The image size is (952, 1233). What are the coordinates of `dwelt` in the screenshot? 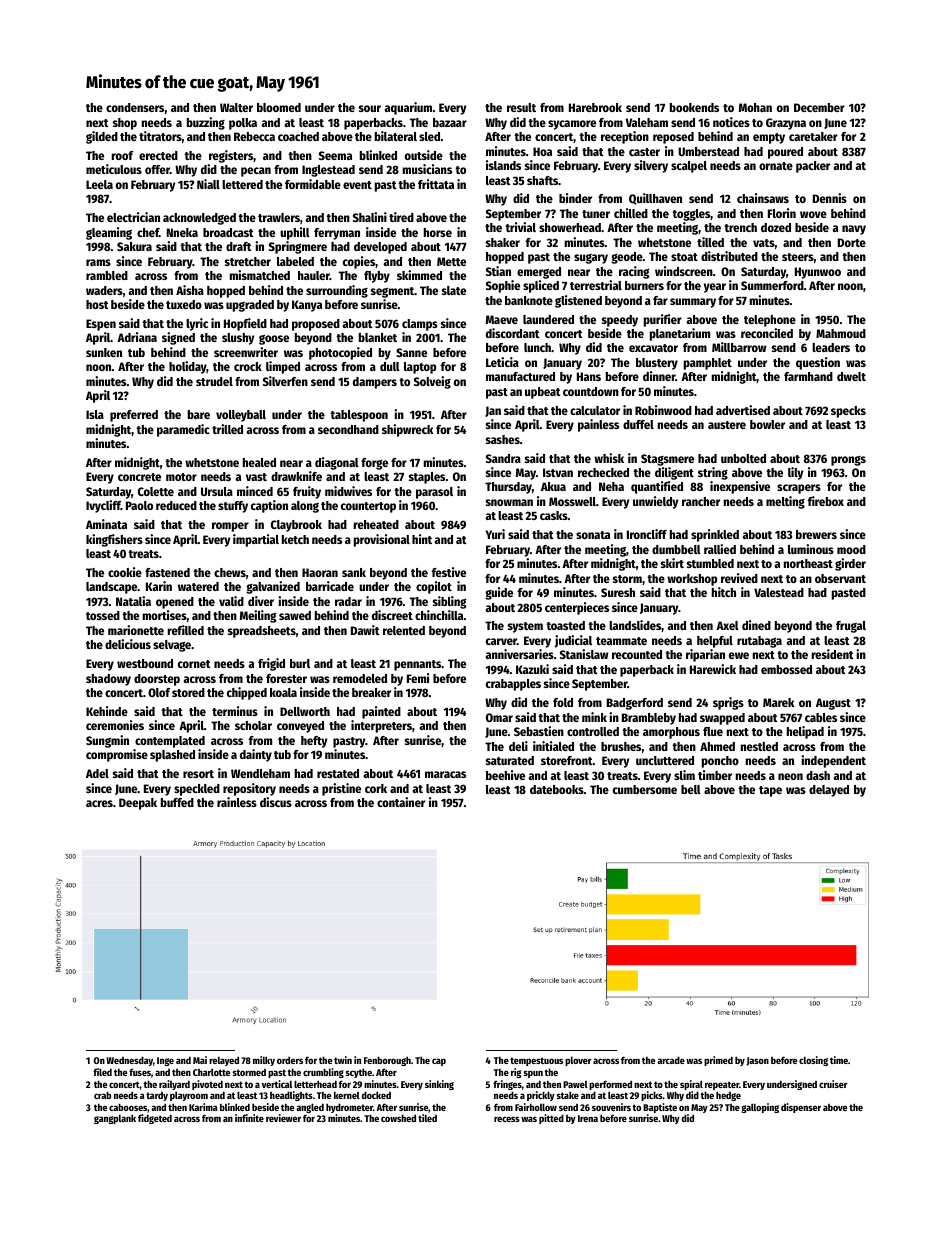 It's located at (851, 376).
